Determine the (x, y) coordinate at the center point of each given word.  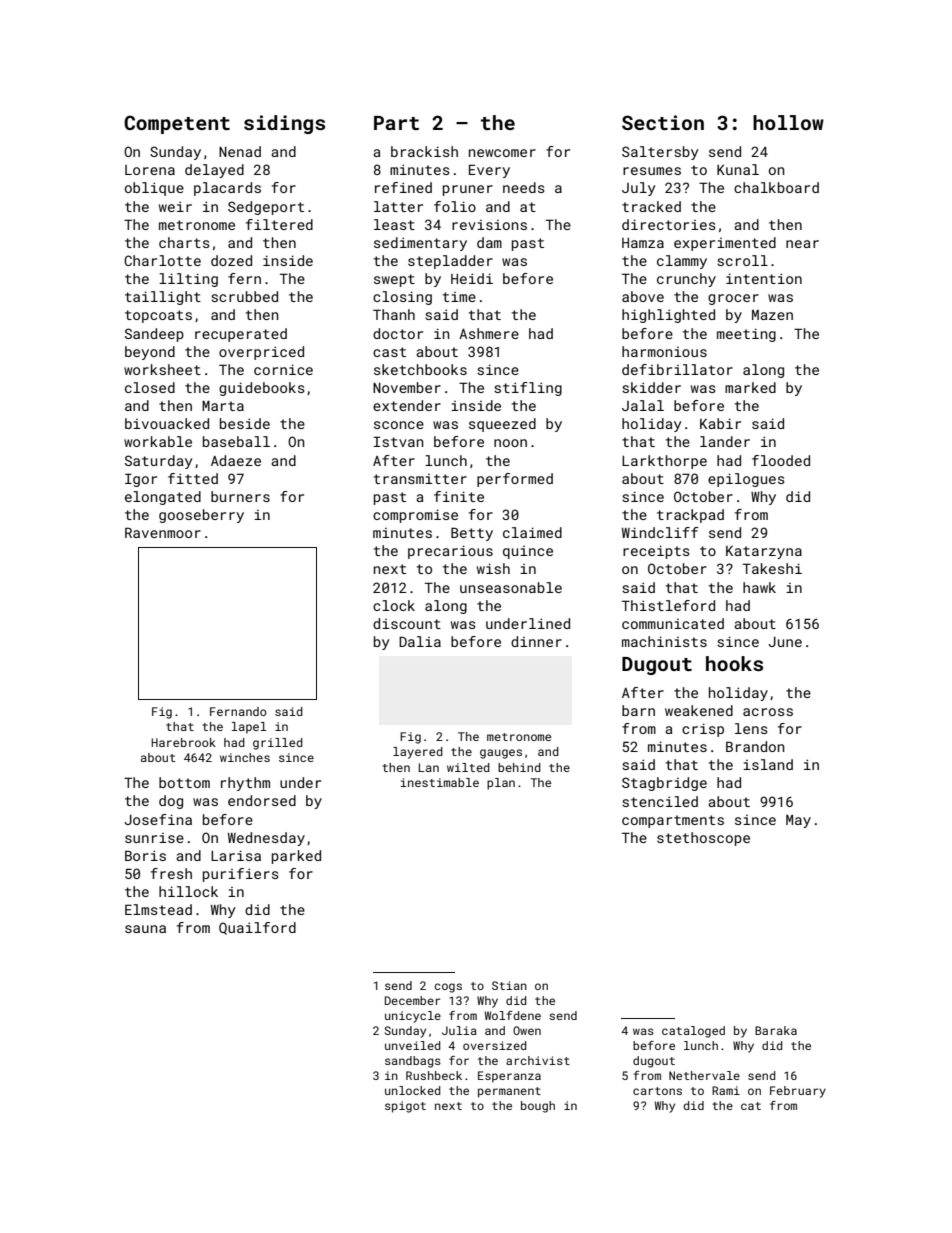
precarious (450, 552)
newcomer (502, 153)
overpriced (261, 353)
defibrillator (677, 369)
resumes (652, 171)
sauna (145, 929)
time (459, 297)
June (785, 642)
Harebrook (183, 742)
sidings (284, 124)
